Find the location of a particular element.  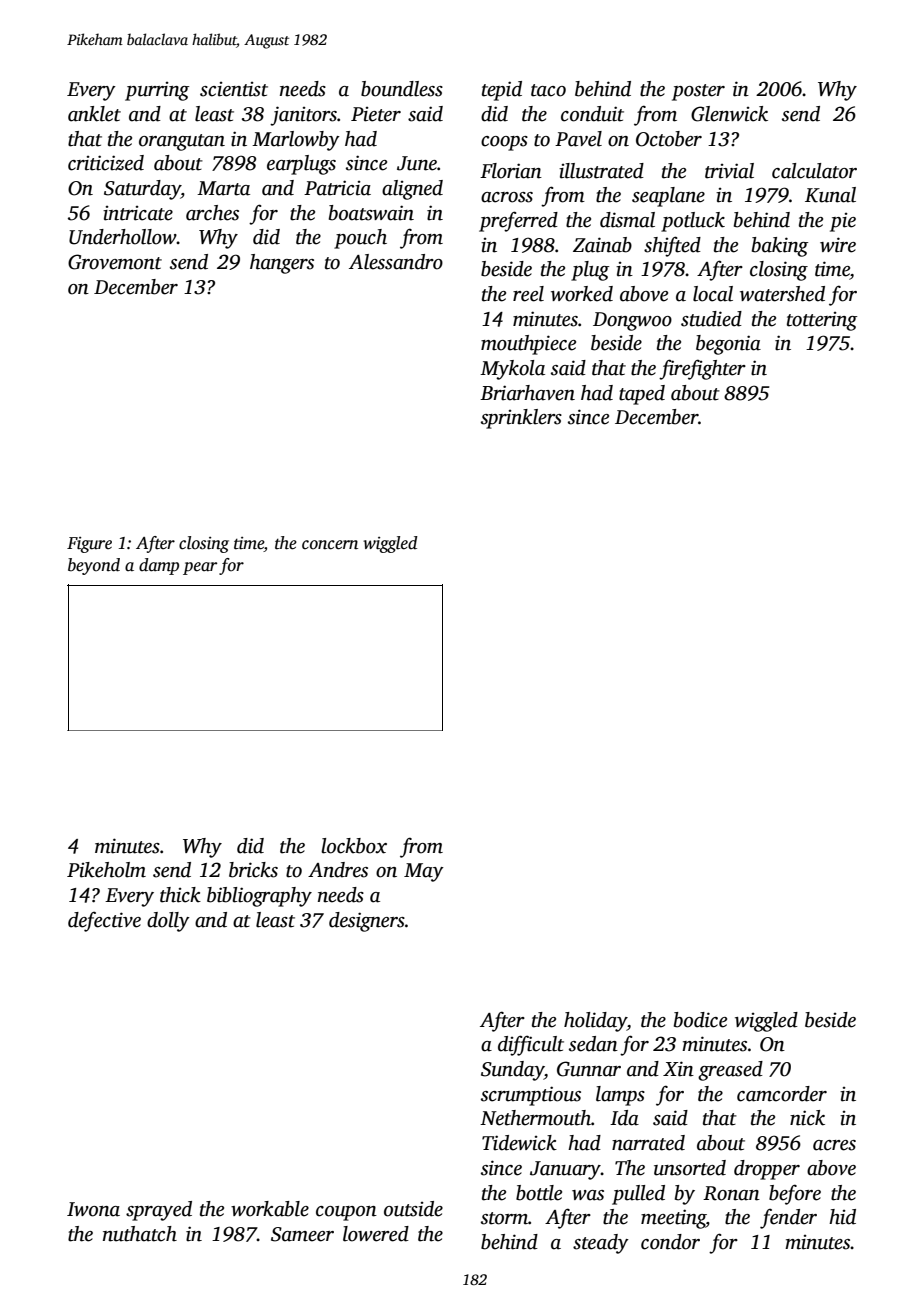

taped is located at coordinates (642, 395).
